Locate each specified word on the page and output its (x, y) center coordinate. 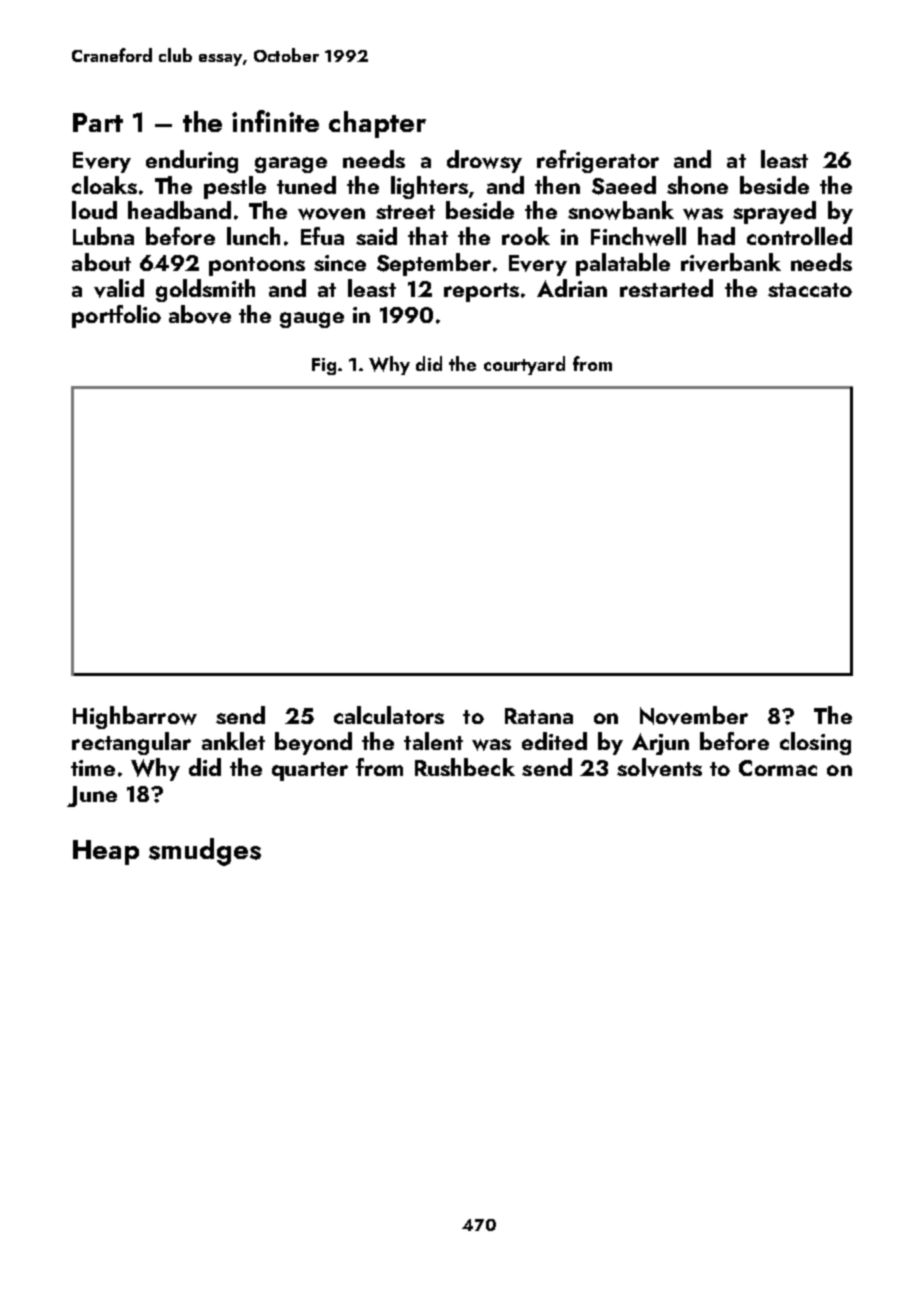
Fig (324, 366)
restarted (666, 288)
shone (697, 185)
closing (815, 743)
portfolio (116, 316)
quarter (310, 771)
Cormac (778, 768)
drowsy (484, 161)
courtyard (524, 365)
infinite (275, 121)
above (200, 314)
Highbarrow (135, 717)
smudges (205, 852)
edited (554, 741)
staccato (810, 290)
